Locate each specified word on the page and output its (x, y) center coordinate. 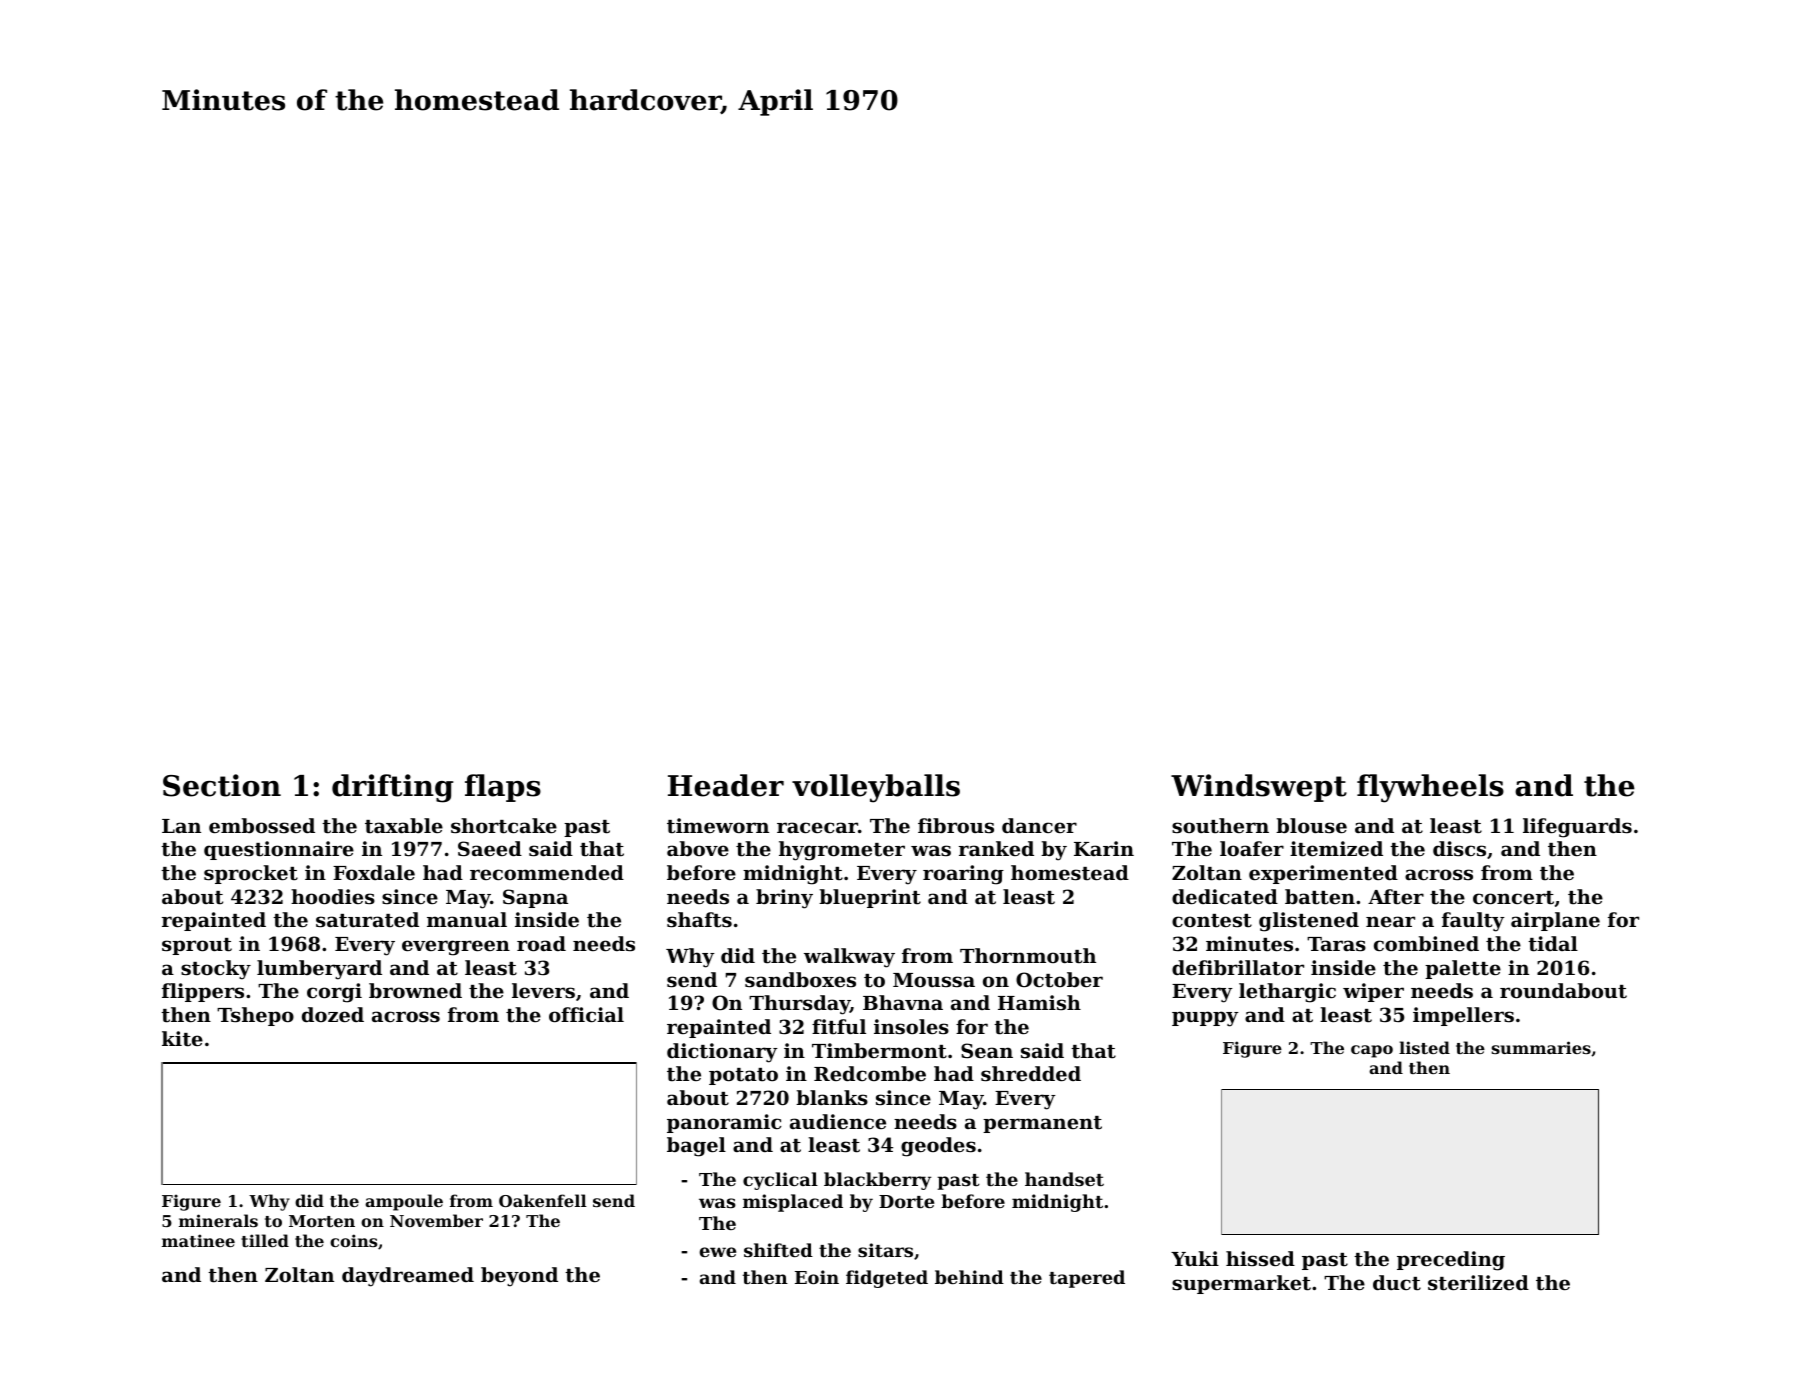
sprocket (251, 874)
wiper (1373, 992)
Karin (1104, 848)
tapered (1087, 1279)
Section (222, 785)
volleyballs (876, 788)
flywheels (1430, 788)
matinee (198, 1240)
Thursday (799, 1005)
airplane (1555, 921)
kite (182, 1039)
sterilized (1478, 1283)
